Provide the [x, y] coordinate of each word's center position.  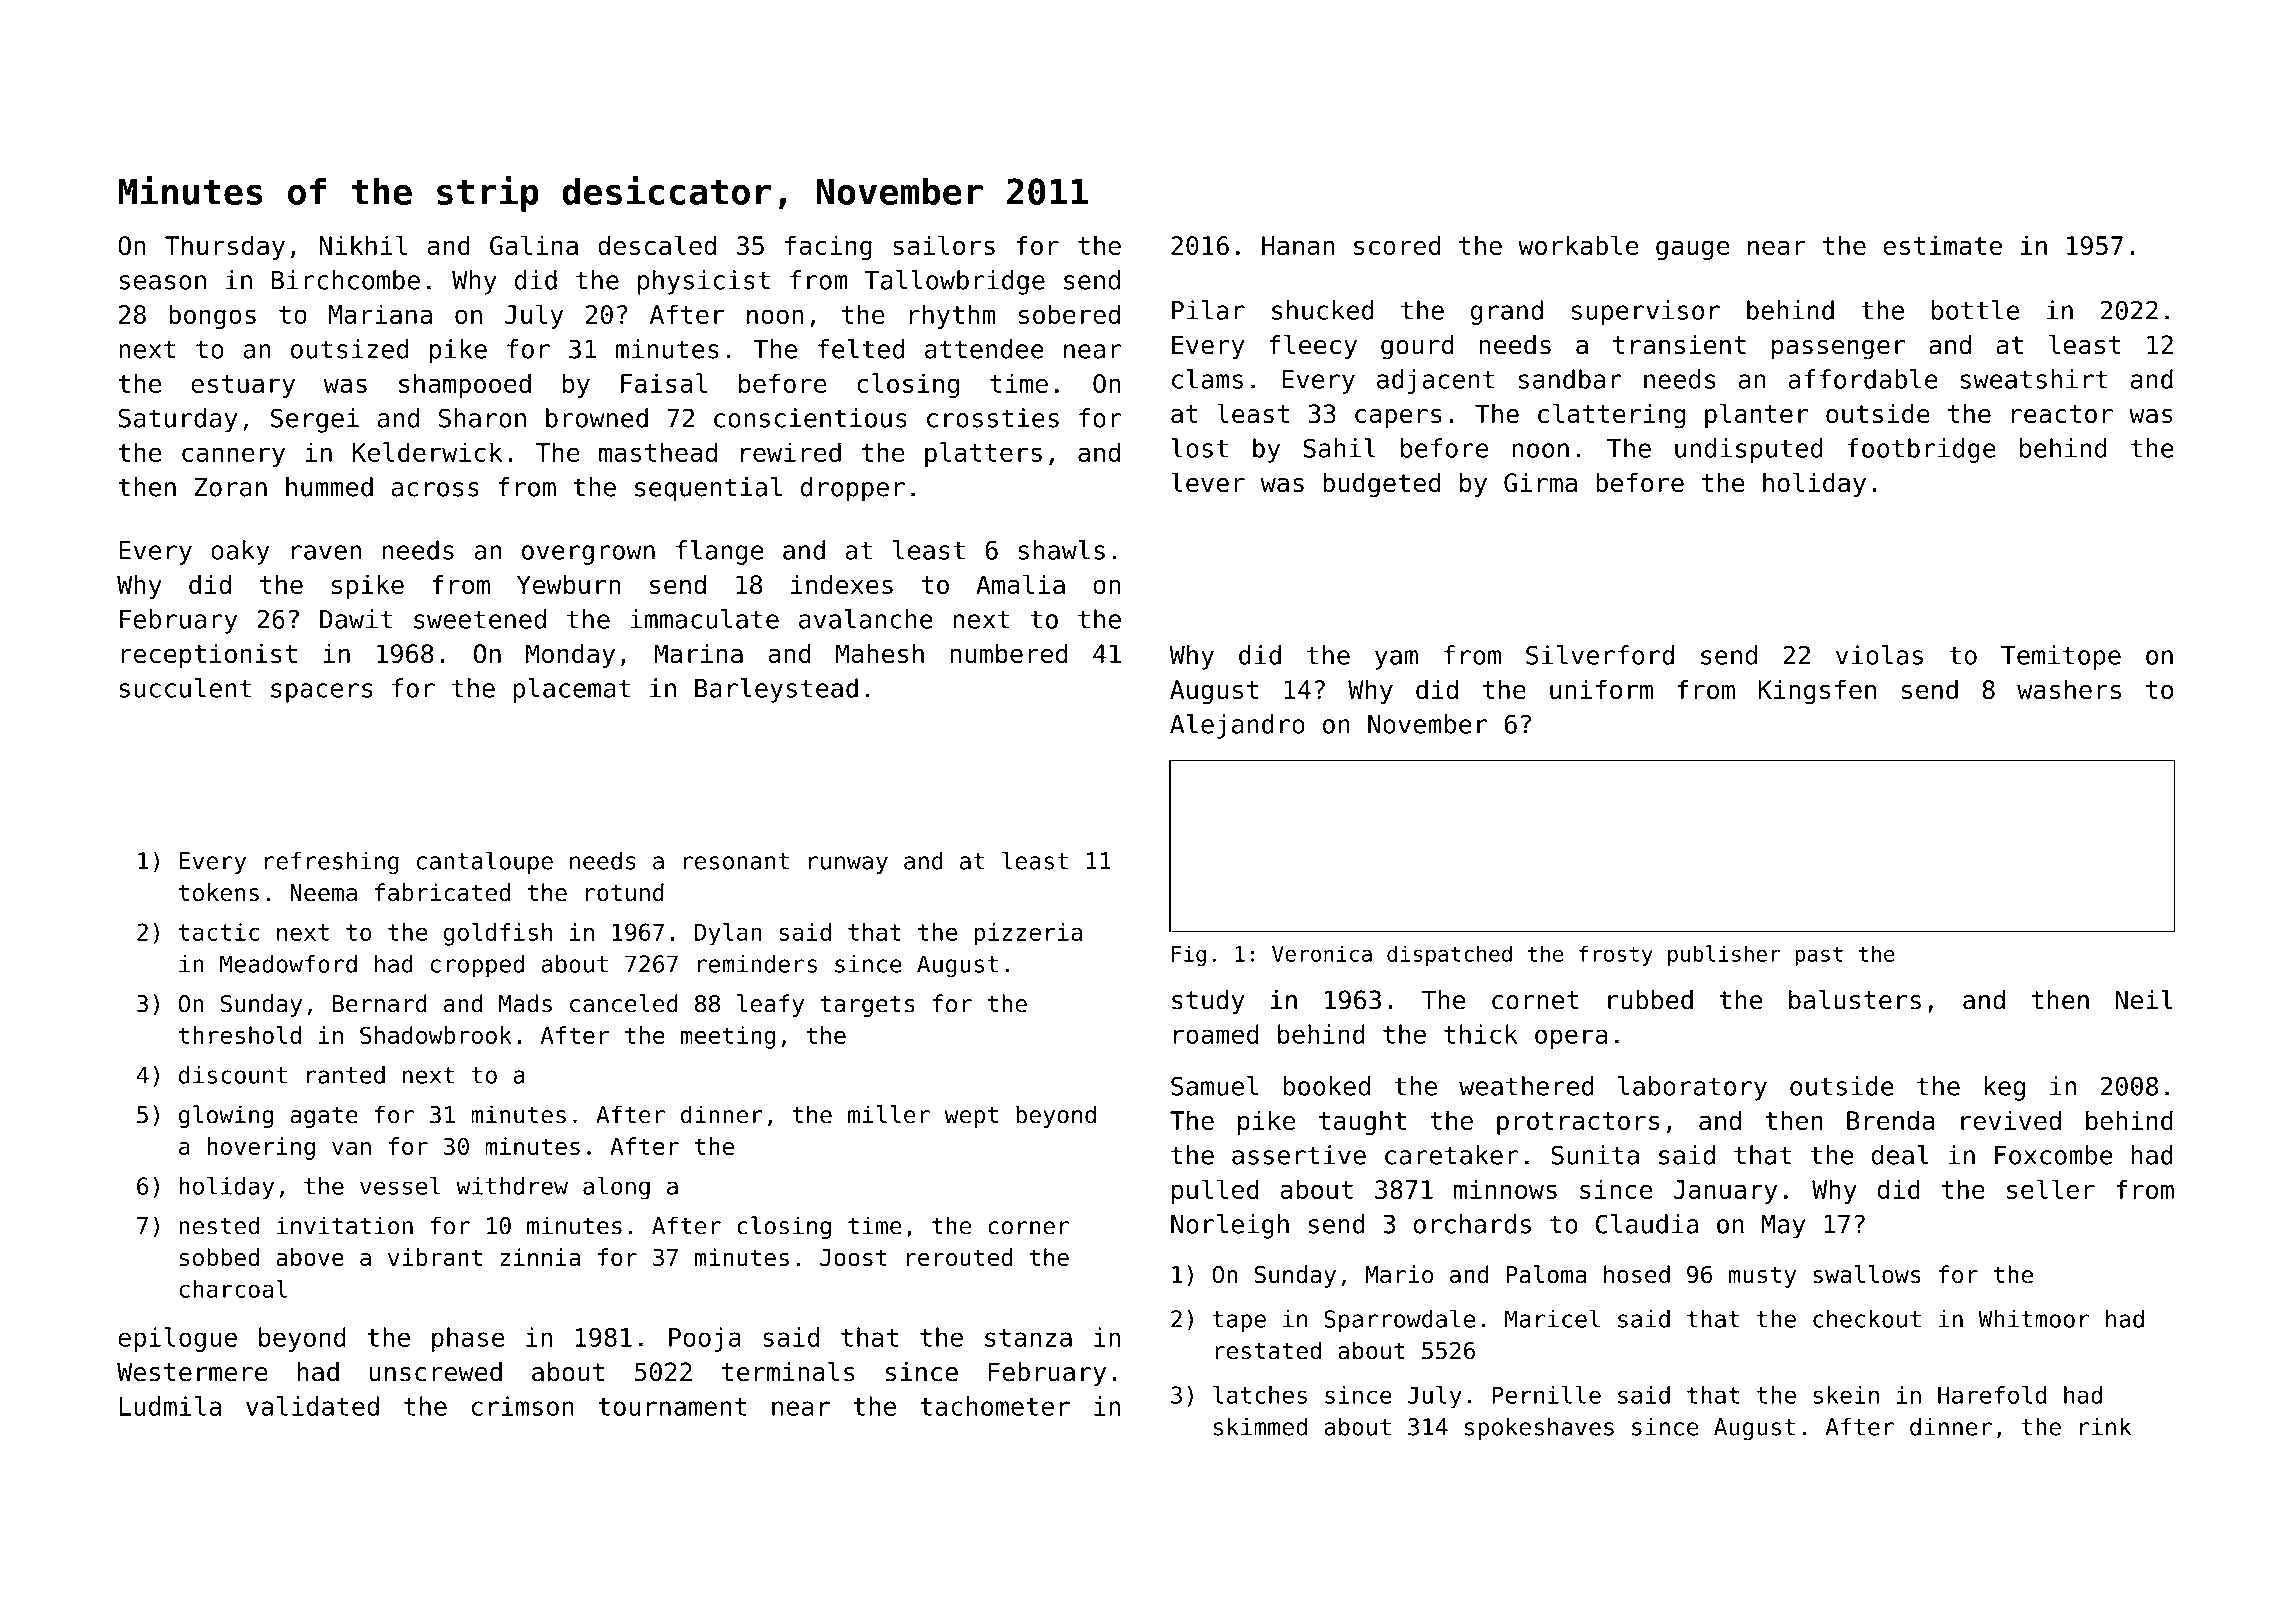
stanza [1028, 1338]
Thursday [225, 247]
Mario [1399, 1274]
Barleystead [776, 690]
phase [468, 1339]
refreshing [332, 862]
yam [1396, 660]
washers [2069, 689]
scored [1397, 245]
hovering [261, 1148]
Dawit [356, 619]
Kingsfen [1817, 691]
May [1783, 1227]
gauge [1692, 250]
